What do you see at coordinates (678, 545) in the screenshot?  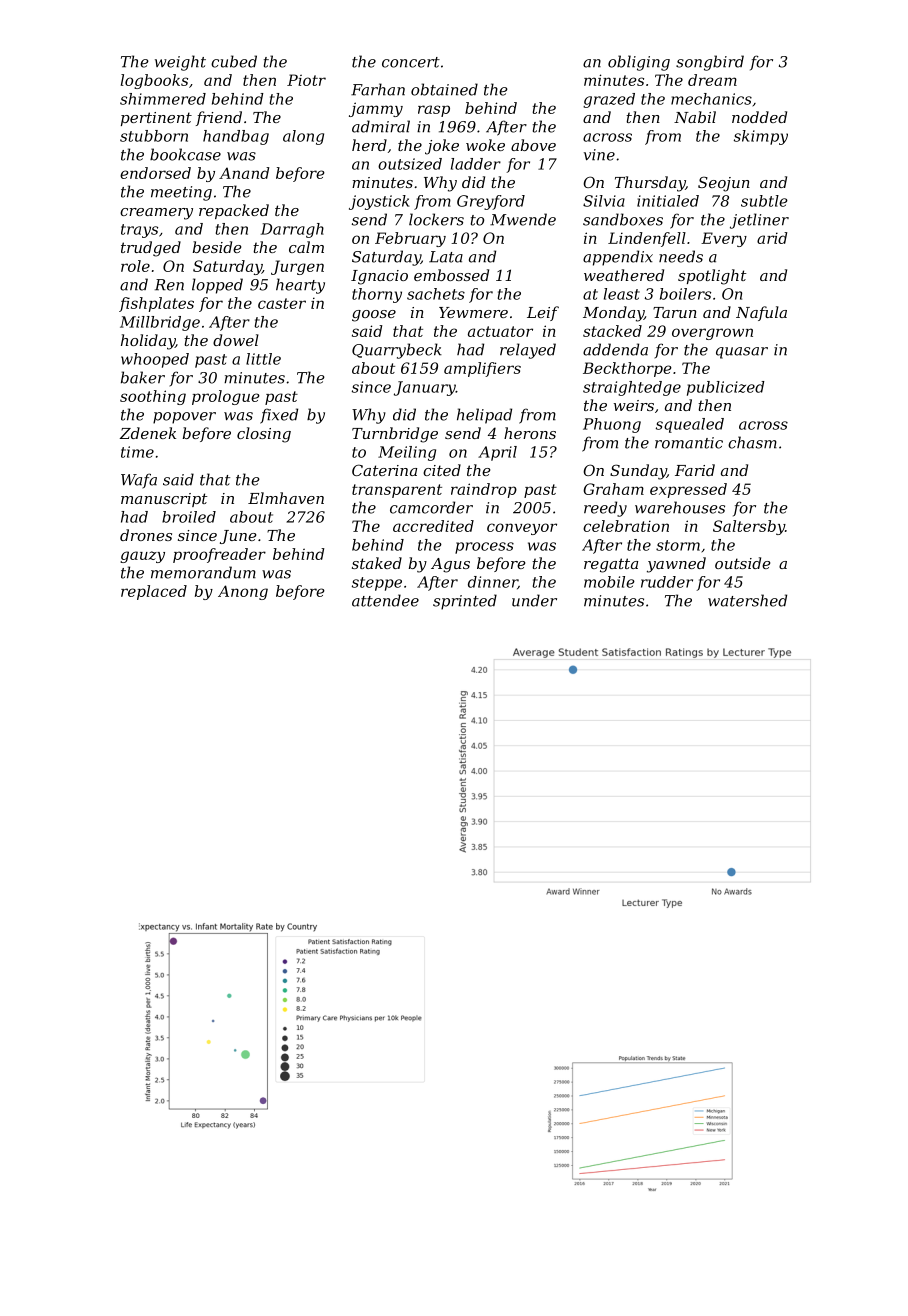 I see `storm` at bounding box center [678, 545].
